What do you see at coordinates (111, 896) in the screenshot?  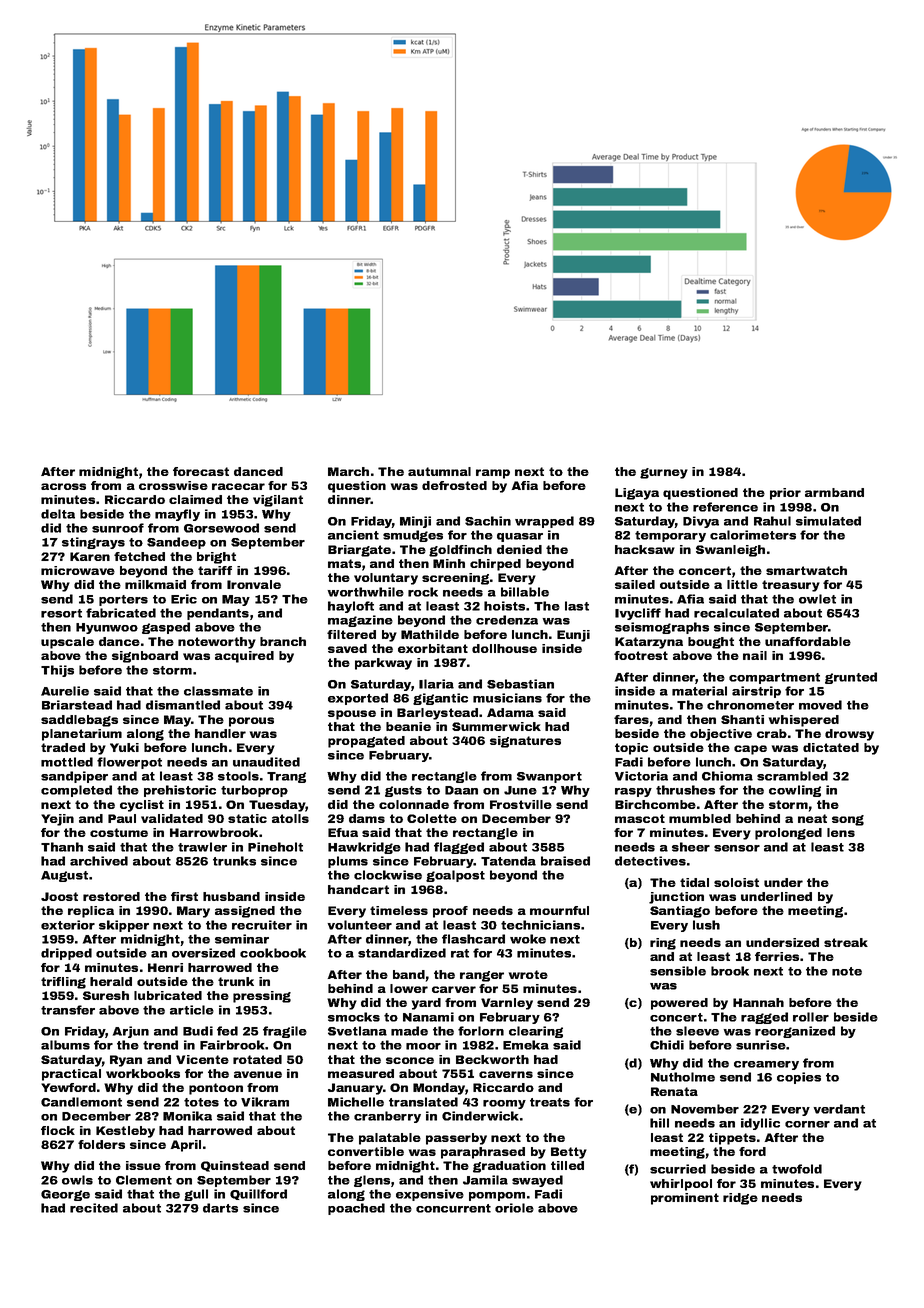 I see `restored` at bounding box center [111, 896].
